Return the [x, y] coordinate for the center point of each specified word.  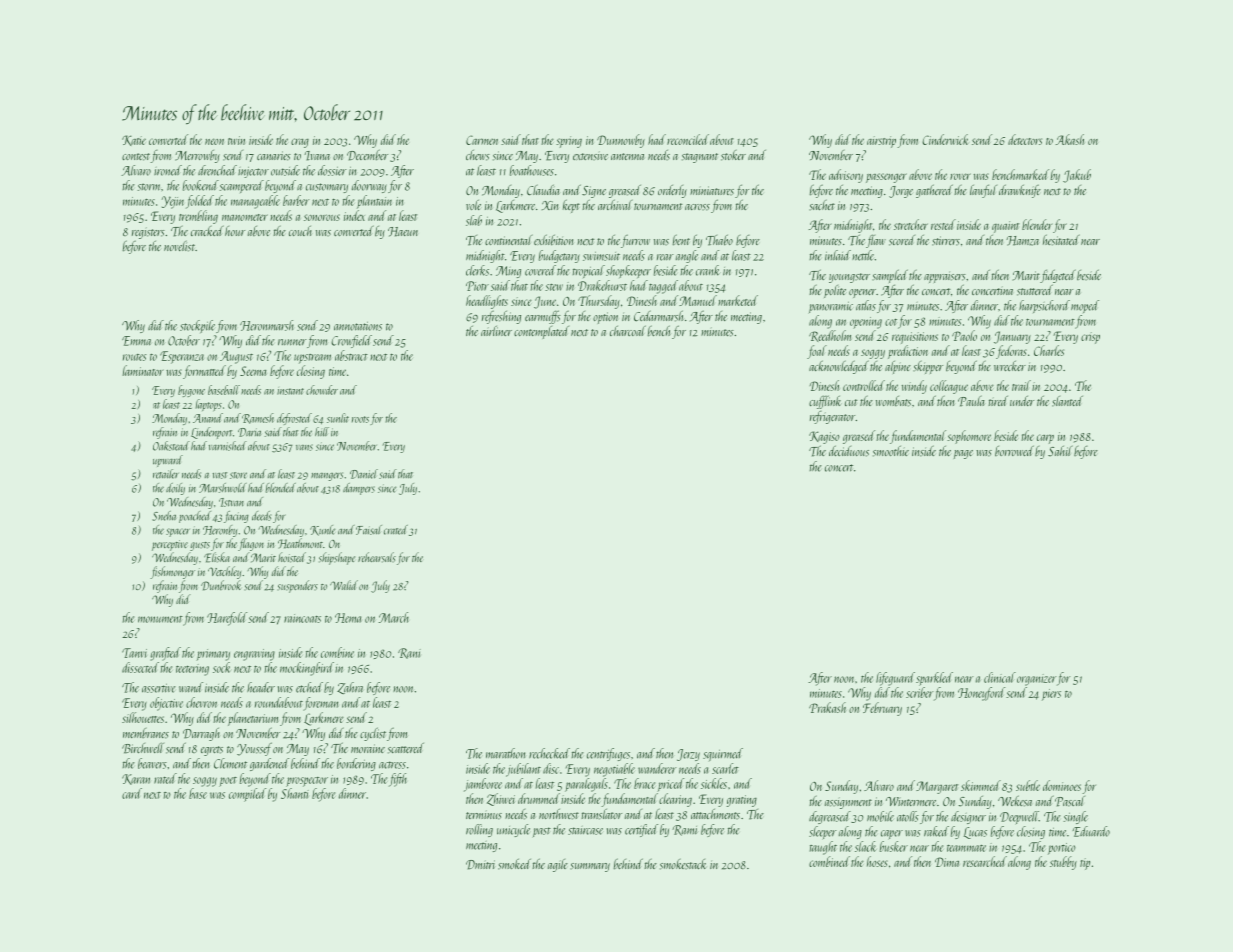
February [882, 709]
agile [558, 865]
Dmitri [480, 865]
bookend [201, 185]
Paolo [964, 335]
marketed [738, 300]
